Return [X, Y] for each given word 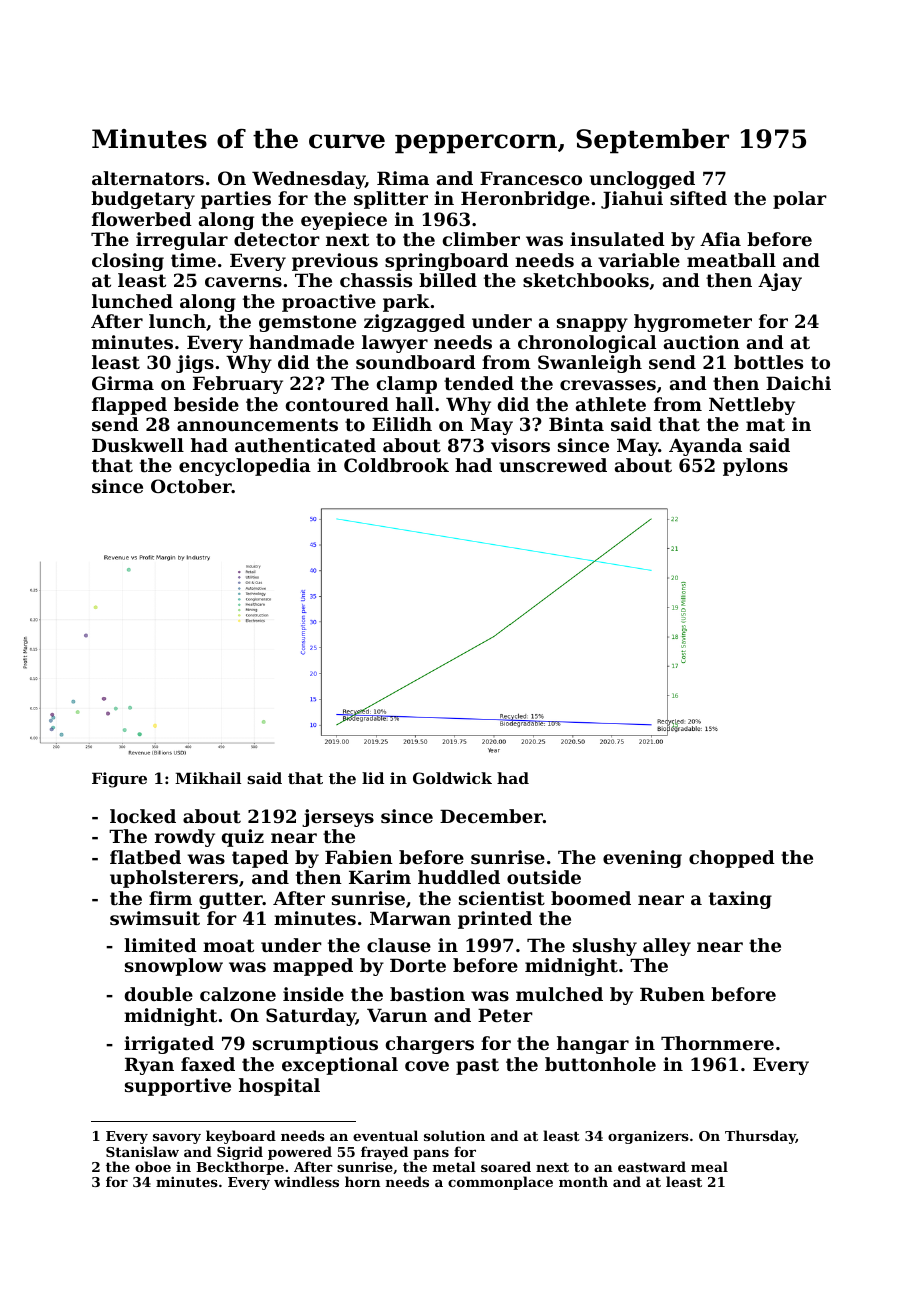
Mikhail [208, 778]
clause [399, 945]
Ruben [672, 994]
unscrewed [553, 465]
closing [128, 262]
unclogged [642, 180]
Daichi [798, 383]
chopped [732, 859]
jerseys [338, 818]
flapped [129, 406]
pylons [755, 467]
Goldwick [452, 778]
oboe [153, 1166]
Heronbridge [525, 200]
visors [520, 445]
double [159, 994]
